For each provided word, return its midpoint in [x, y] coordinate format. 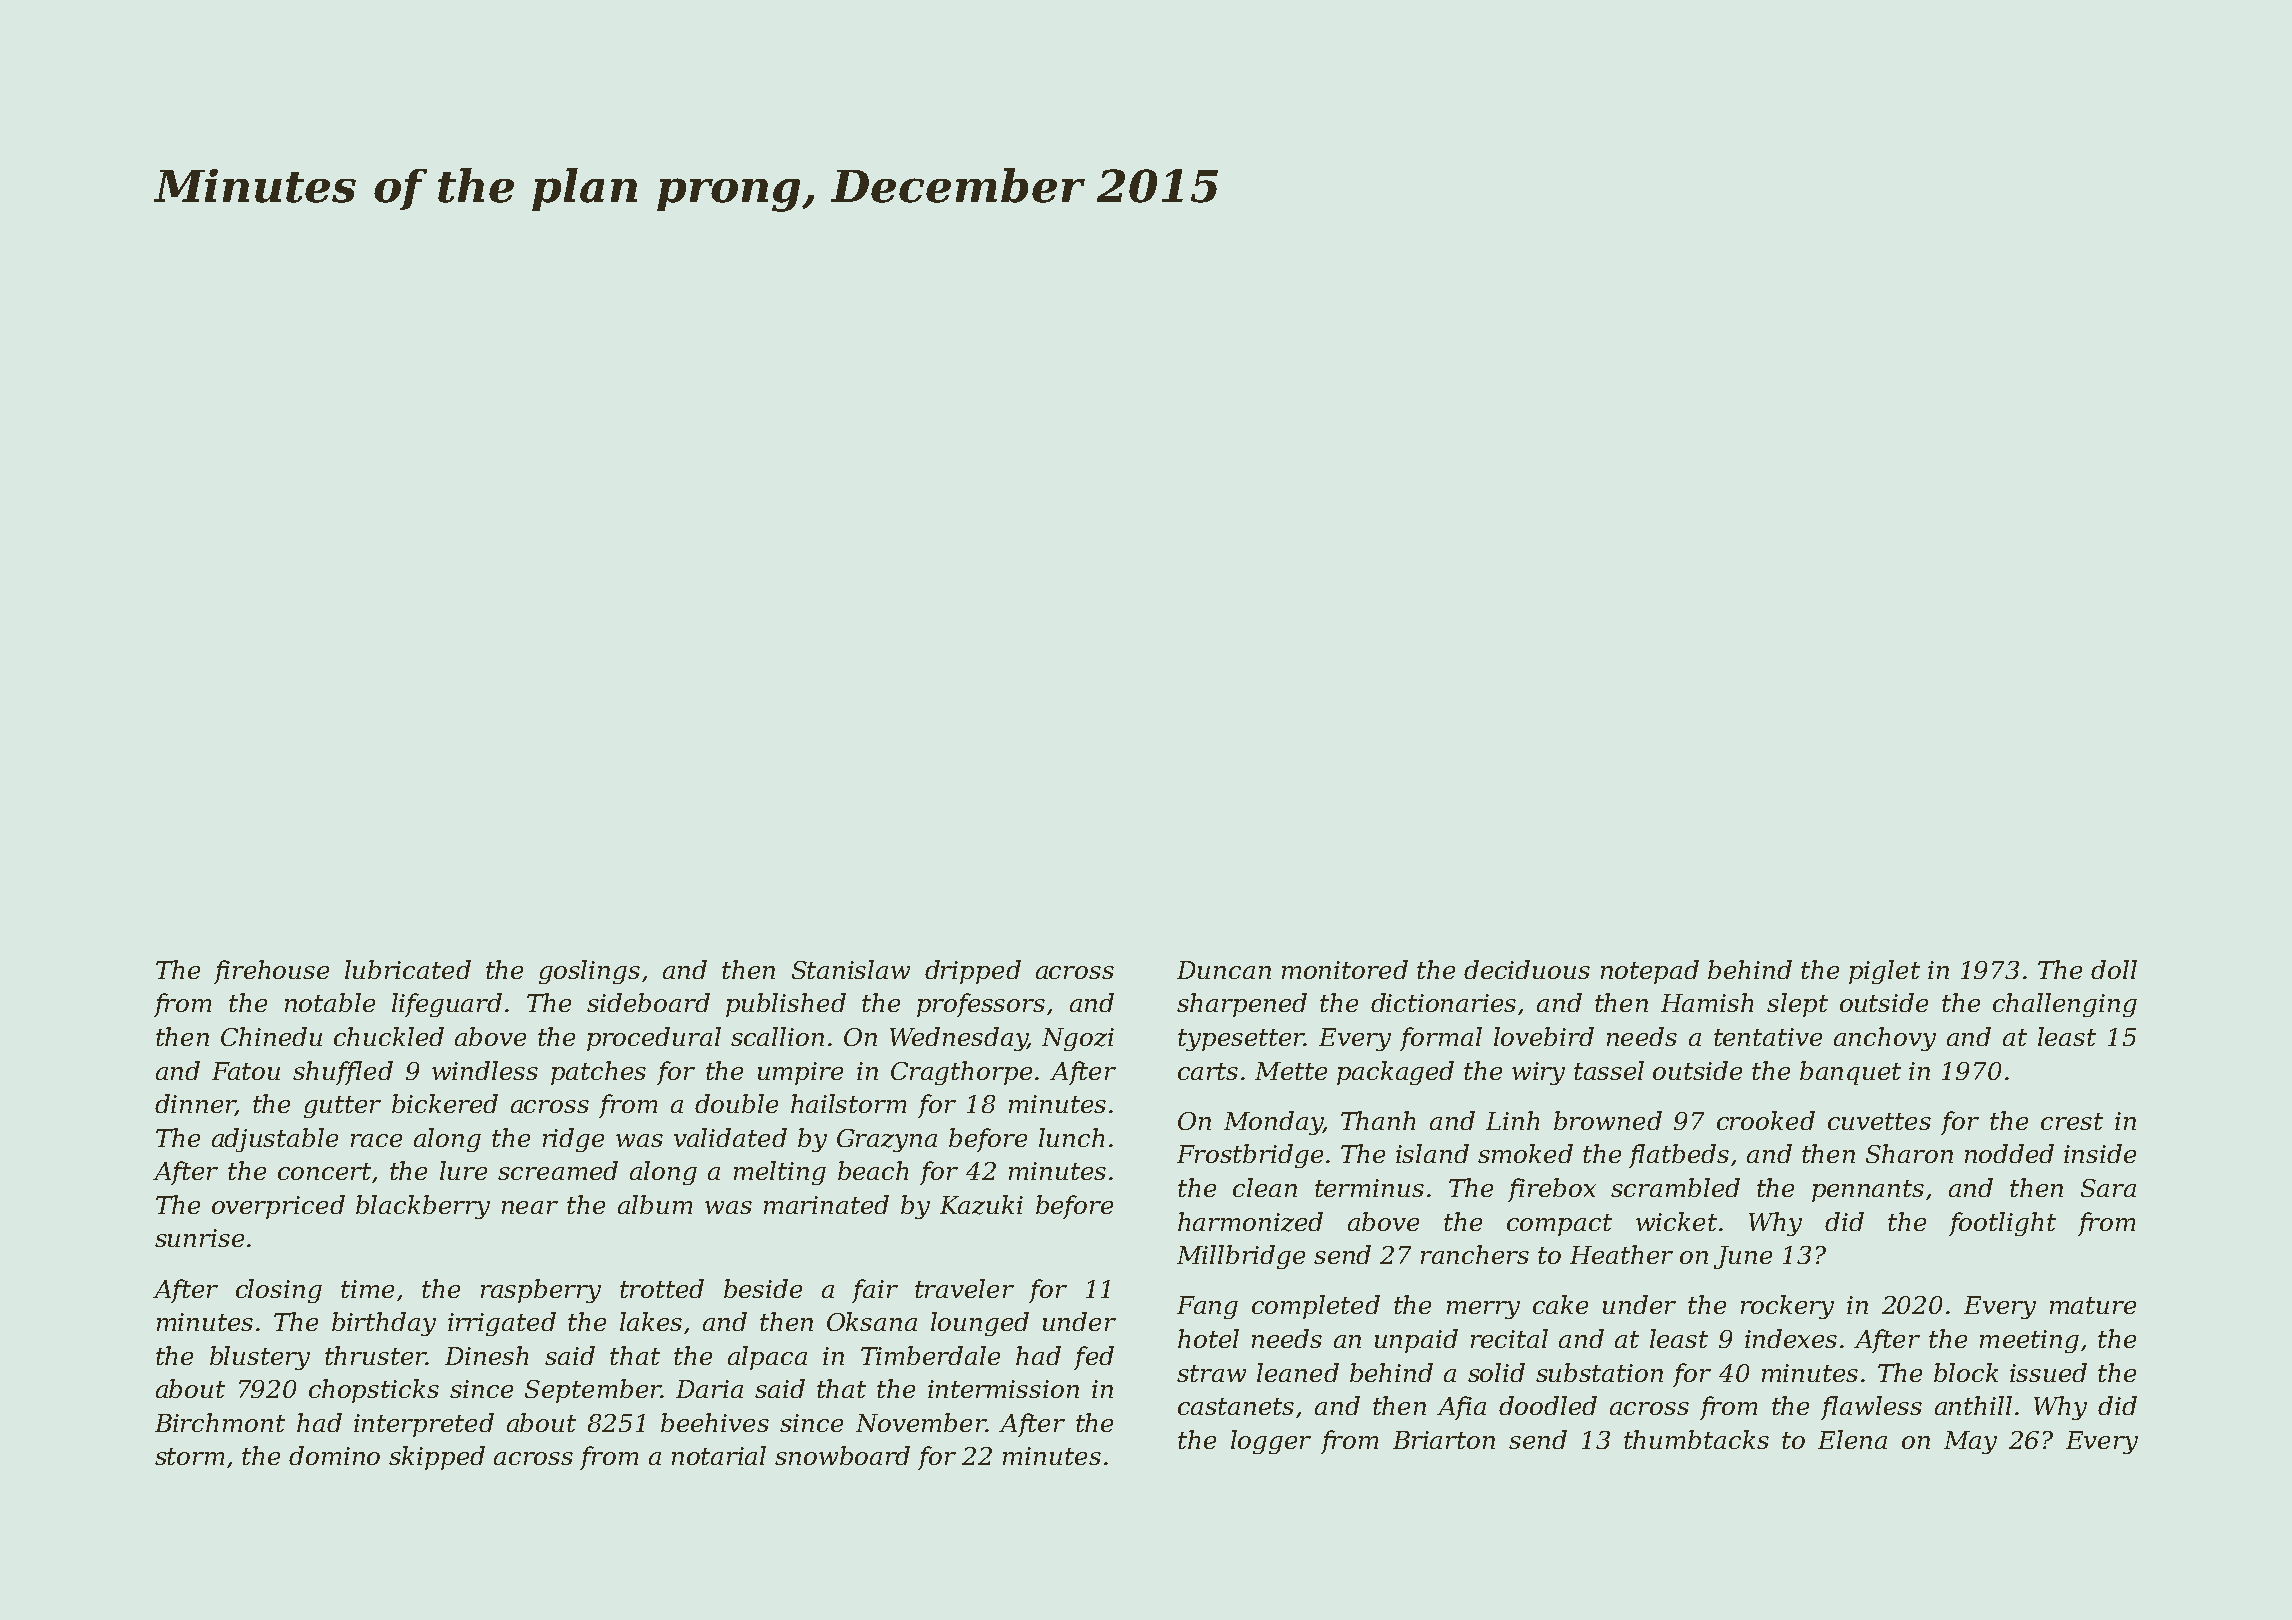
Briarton [1444, 1440]
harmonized [1250, 1222]
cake [1560, 1304]
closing [279, 1291]
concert [324, 1171]
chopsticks [374, 1391]
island [1432, 1153]
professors [981, 1005]
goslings [589, 972]
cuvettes [1879, 1121]
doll [2114, 969]
